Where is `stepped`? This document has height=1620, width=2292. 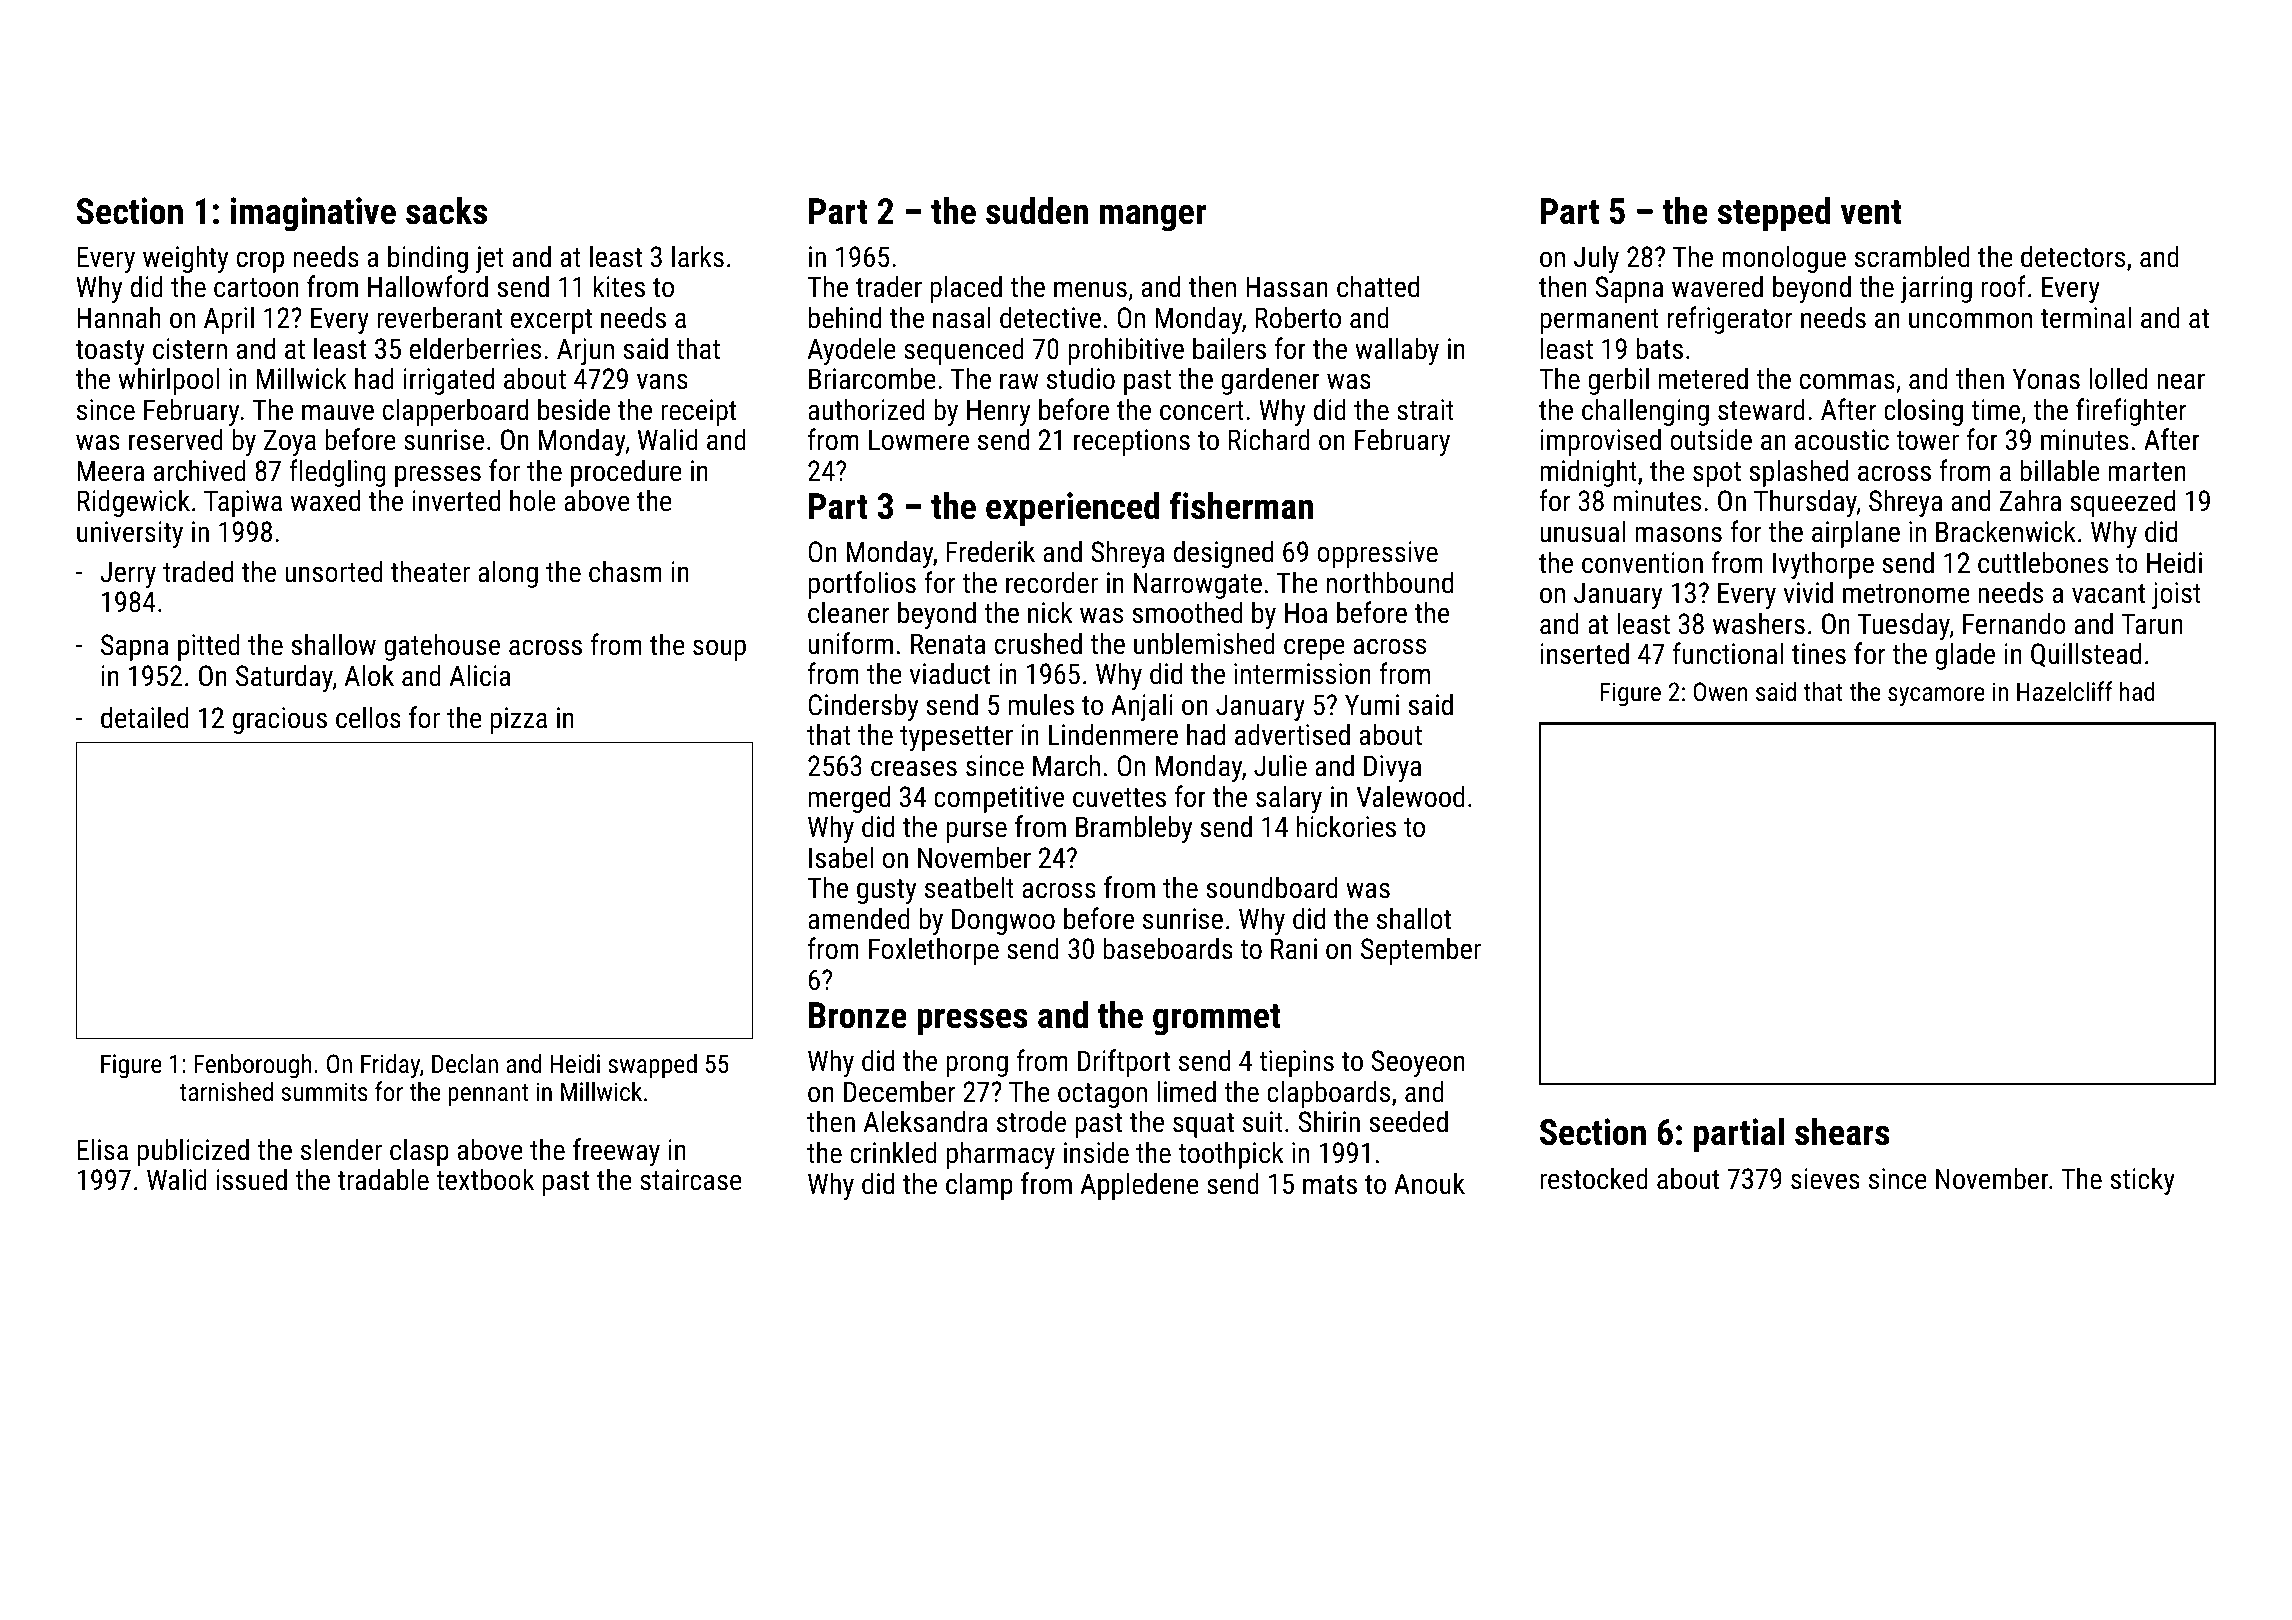
stepped is located at coordinates (1774, 214).
